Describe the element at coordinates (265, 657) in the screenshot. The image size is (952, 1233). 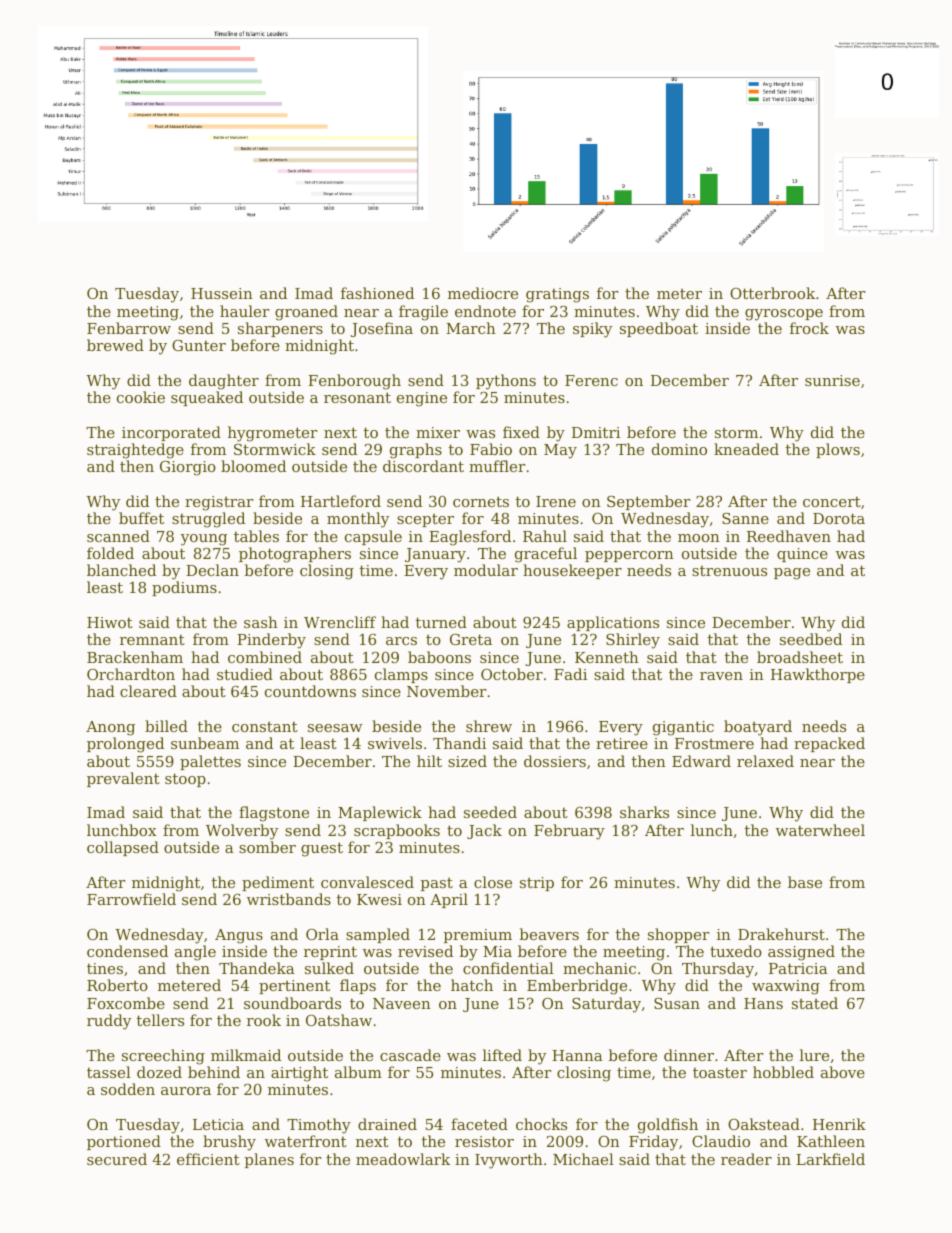
I see `combined` at that location.
